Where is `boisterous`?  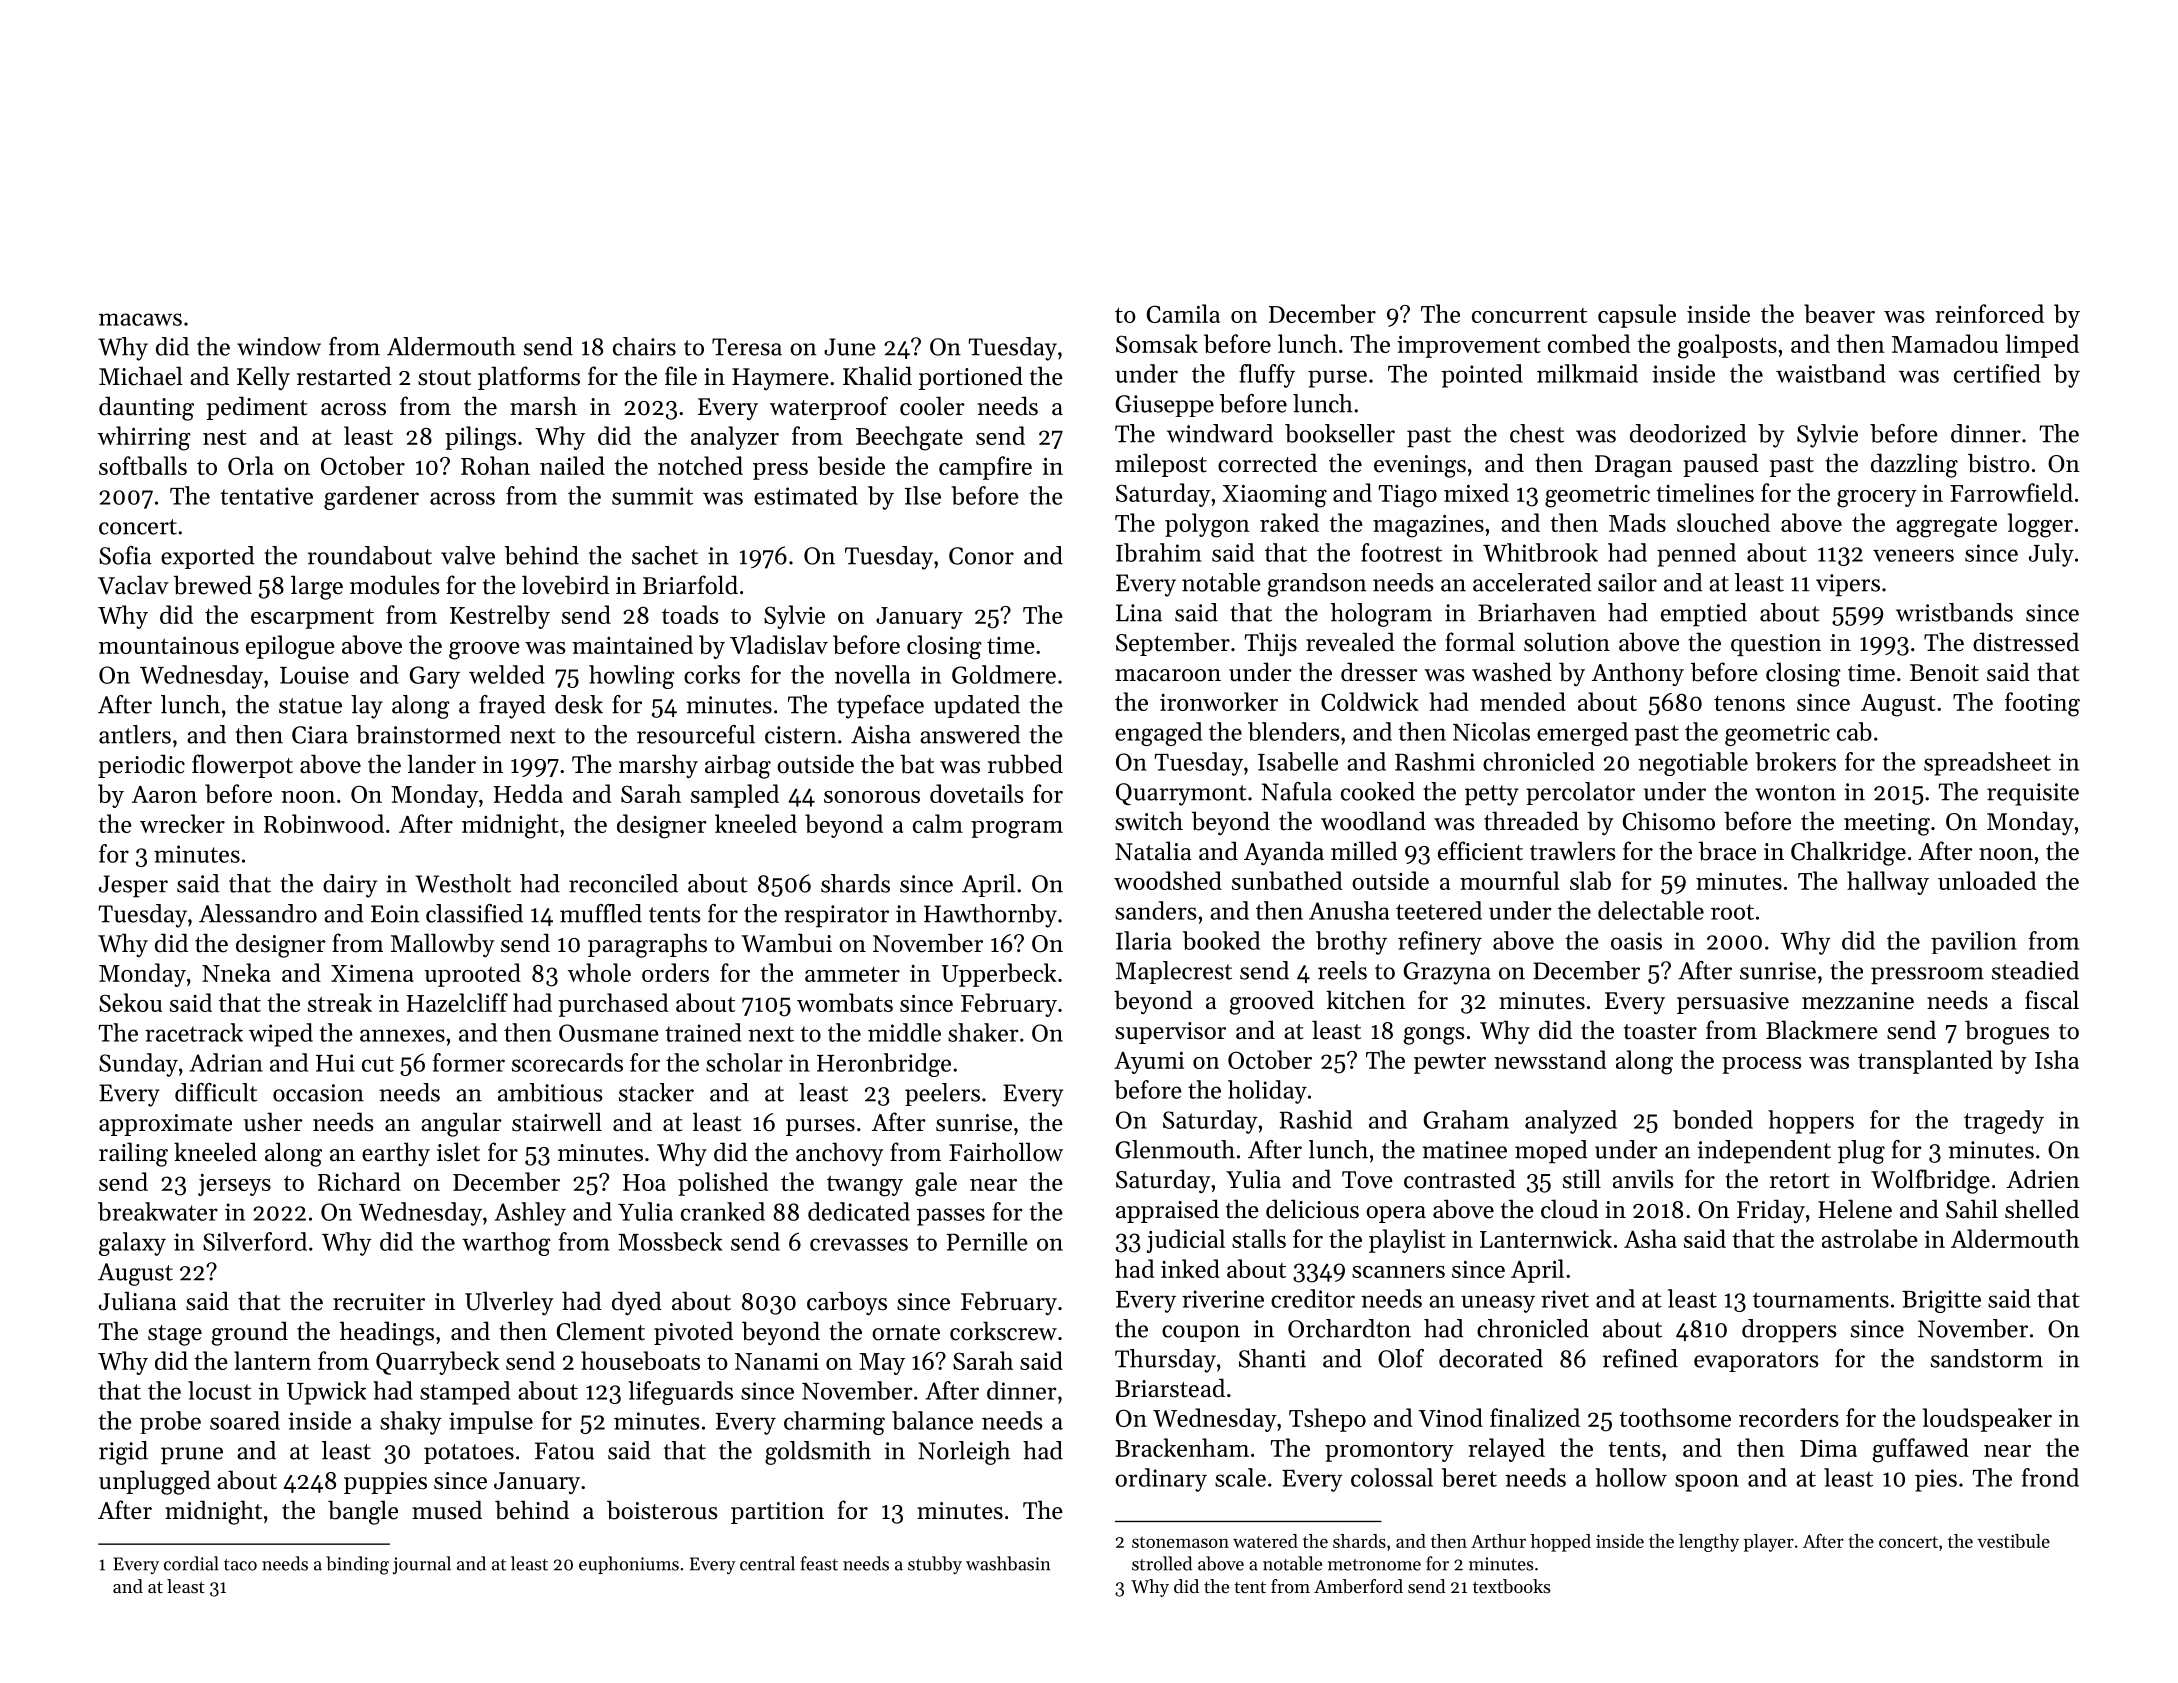 boisterous is located at coordinates (662, 1510).
